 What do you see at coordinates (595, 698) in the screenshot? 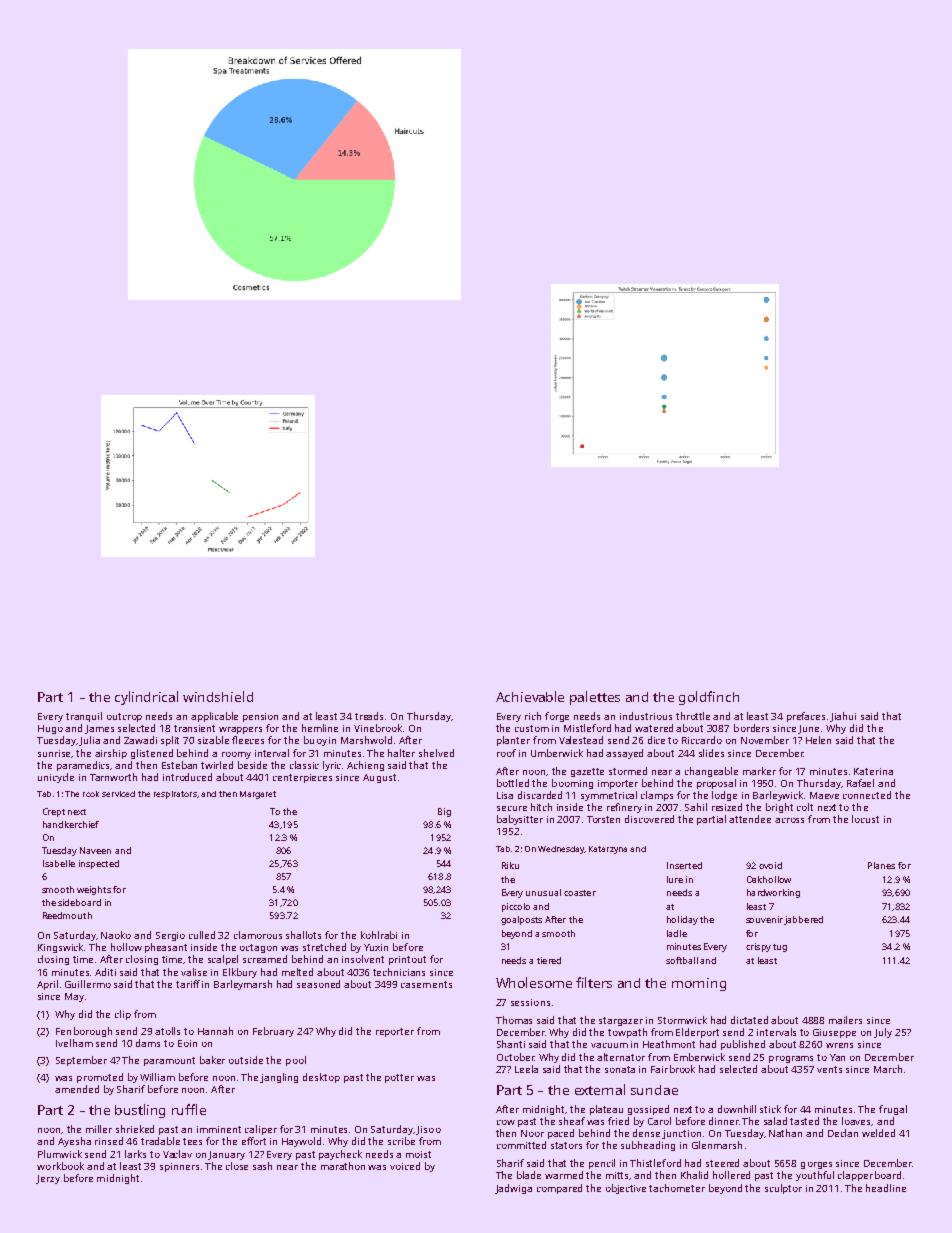
I see `palettes` at bounding box center [595, 698].
